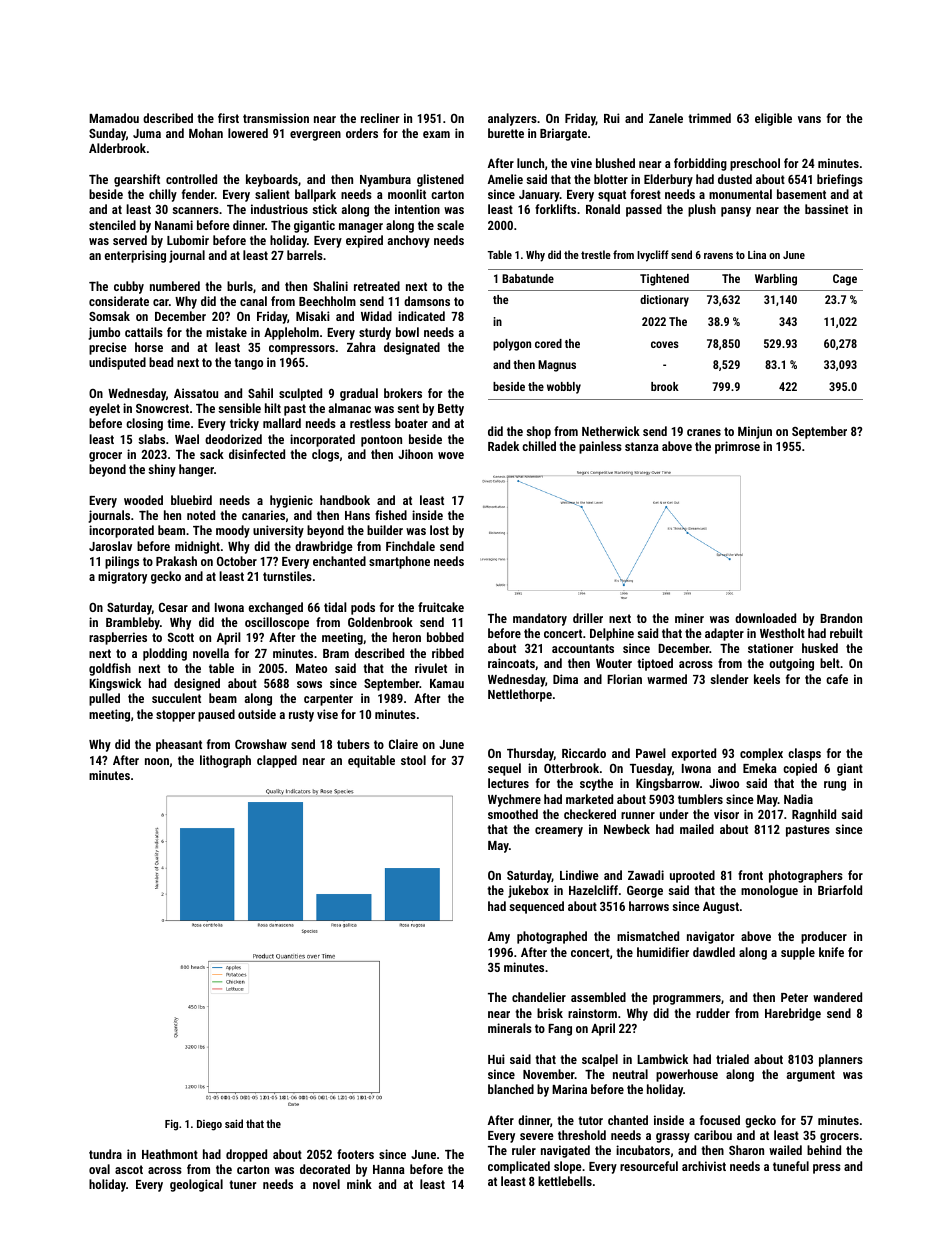 This document has height=1233, width=952. Describe the element at coordinates (538, 432) in the document. I see `shop` at that location.
